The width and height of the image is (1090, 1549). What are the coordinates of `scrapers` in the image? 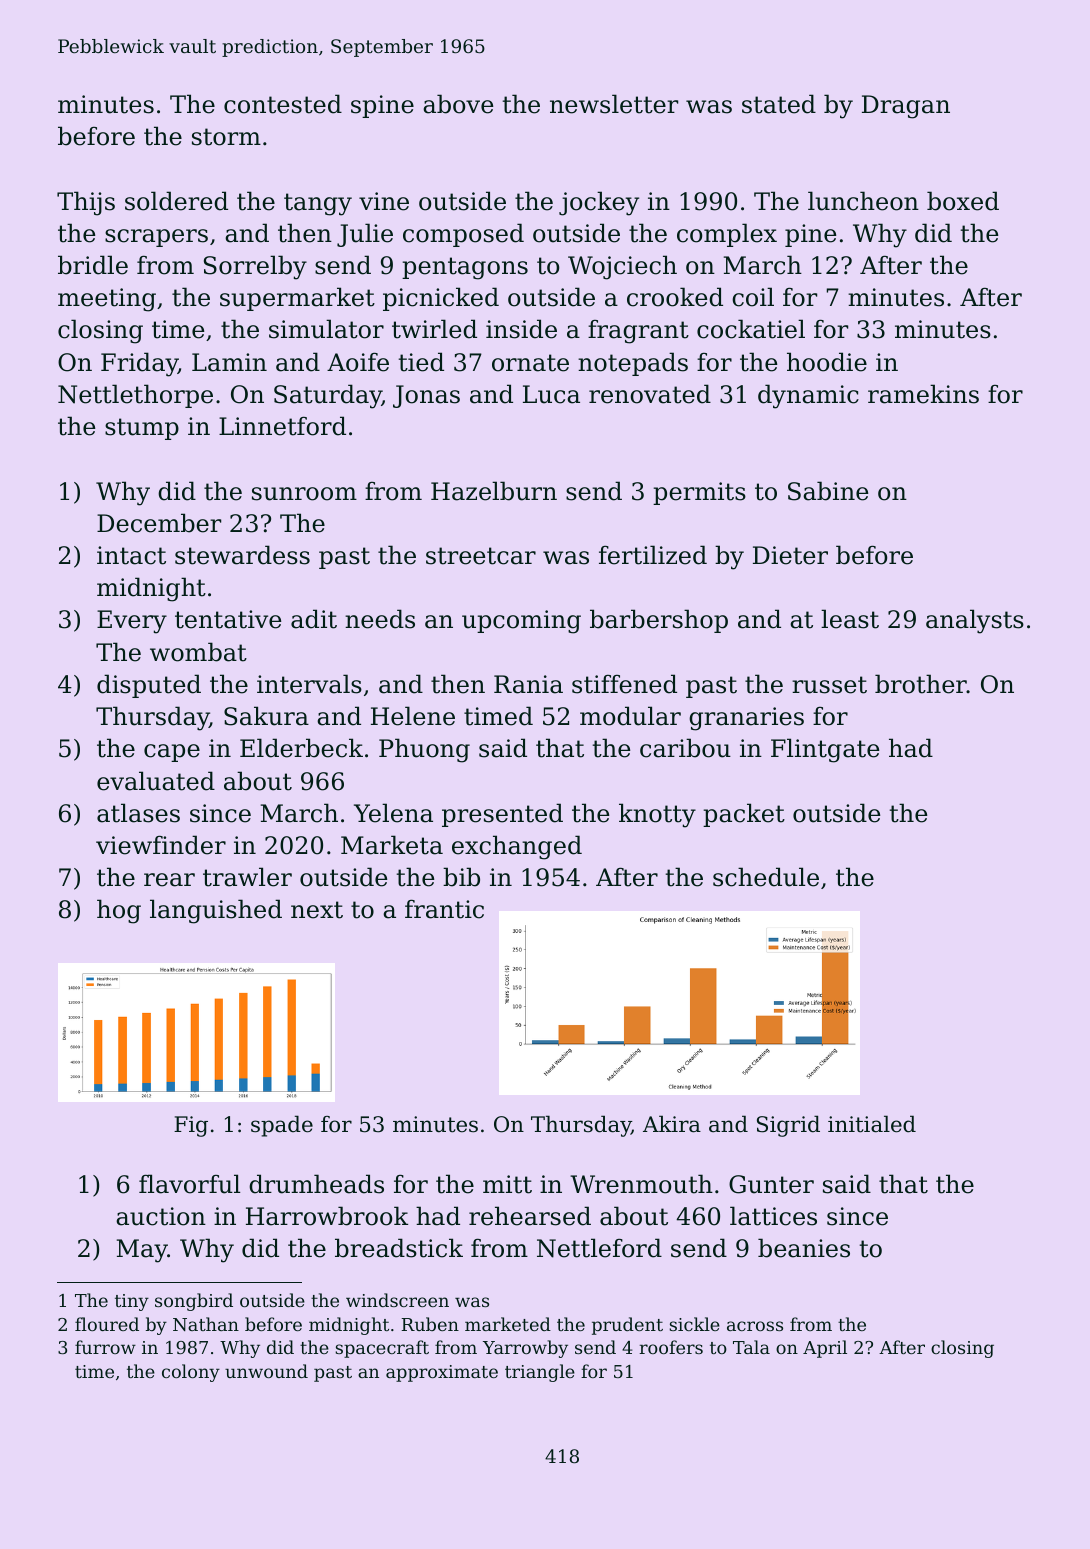 It's located at (156, 238).
